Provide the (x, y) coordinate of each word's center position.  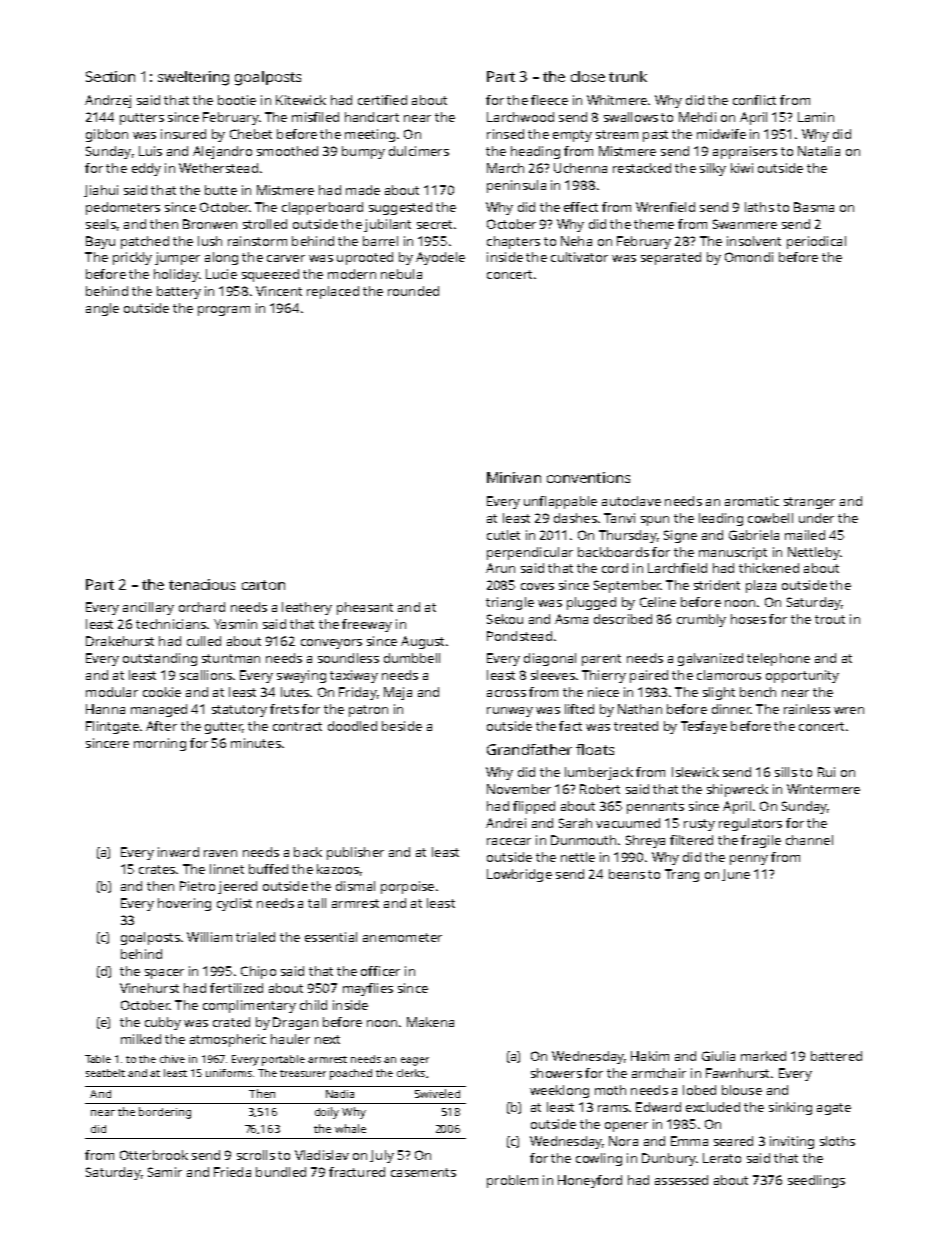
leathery (307, 608)
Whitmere (617, 100)
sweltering (193, 78)
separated (671, 258)
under (816, 518)
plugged (591, 603)
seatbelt (105, 1073)
